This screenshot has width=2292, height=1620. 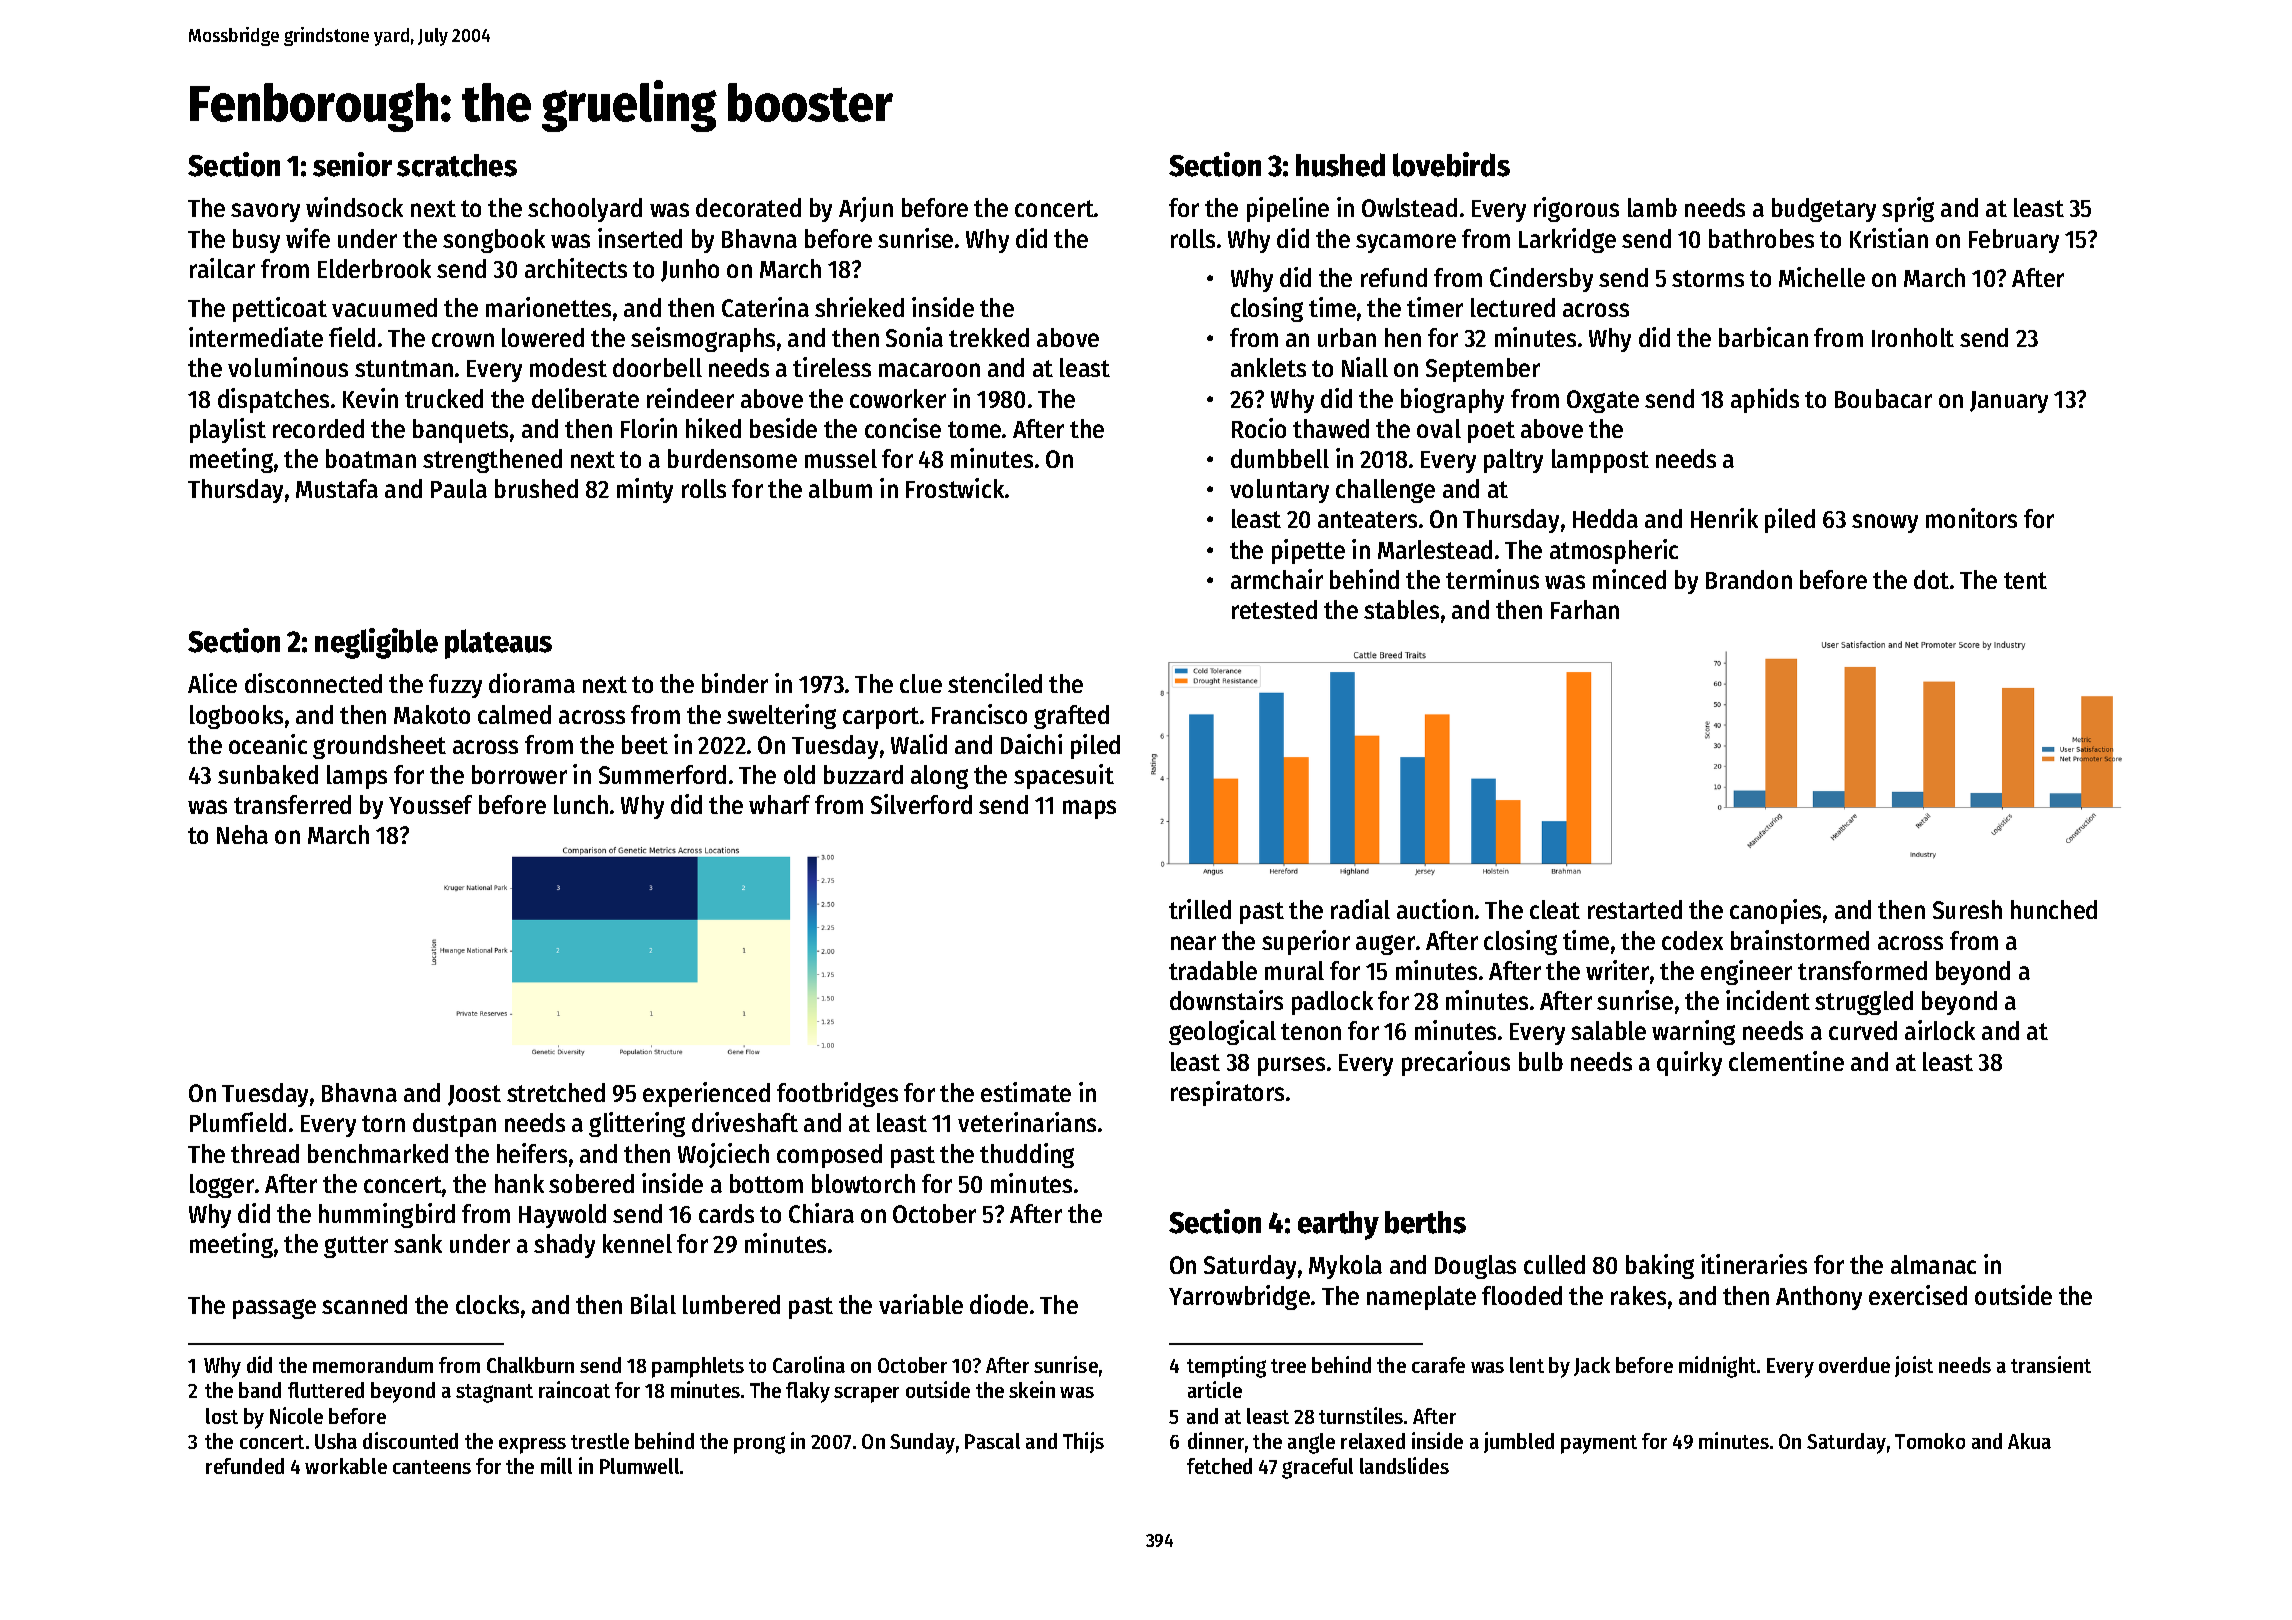 I want to click on thudding, so click(x=1027, y=1155).
